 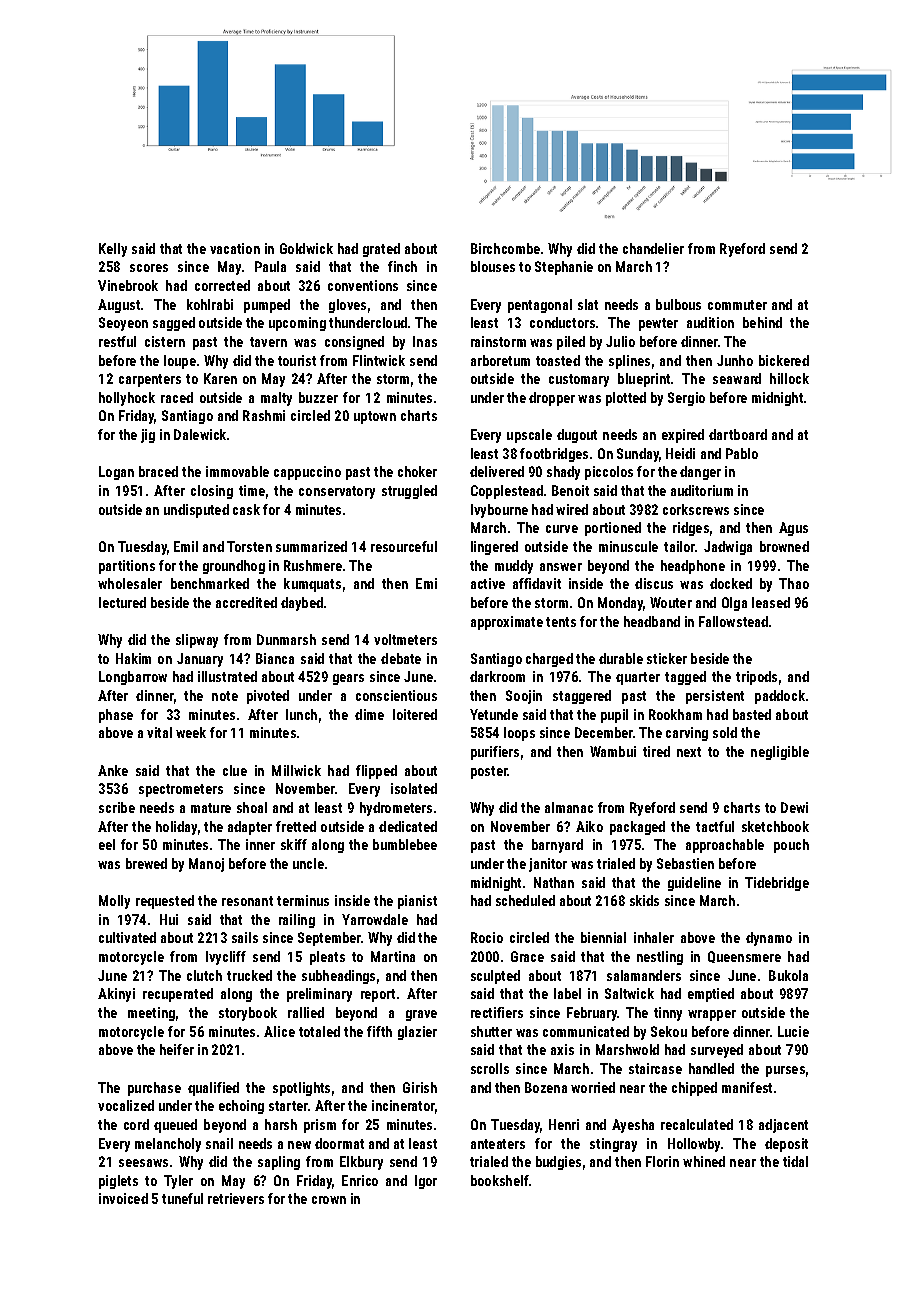 I want to click on dartboard, so click(x=738, y=434).
